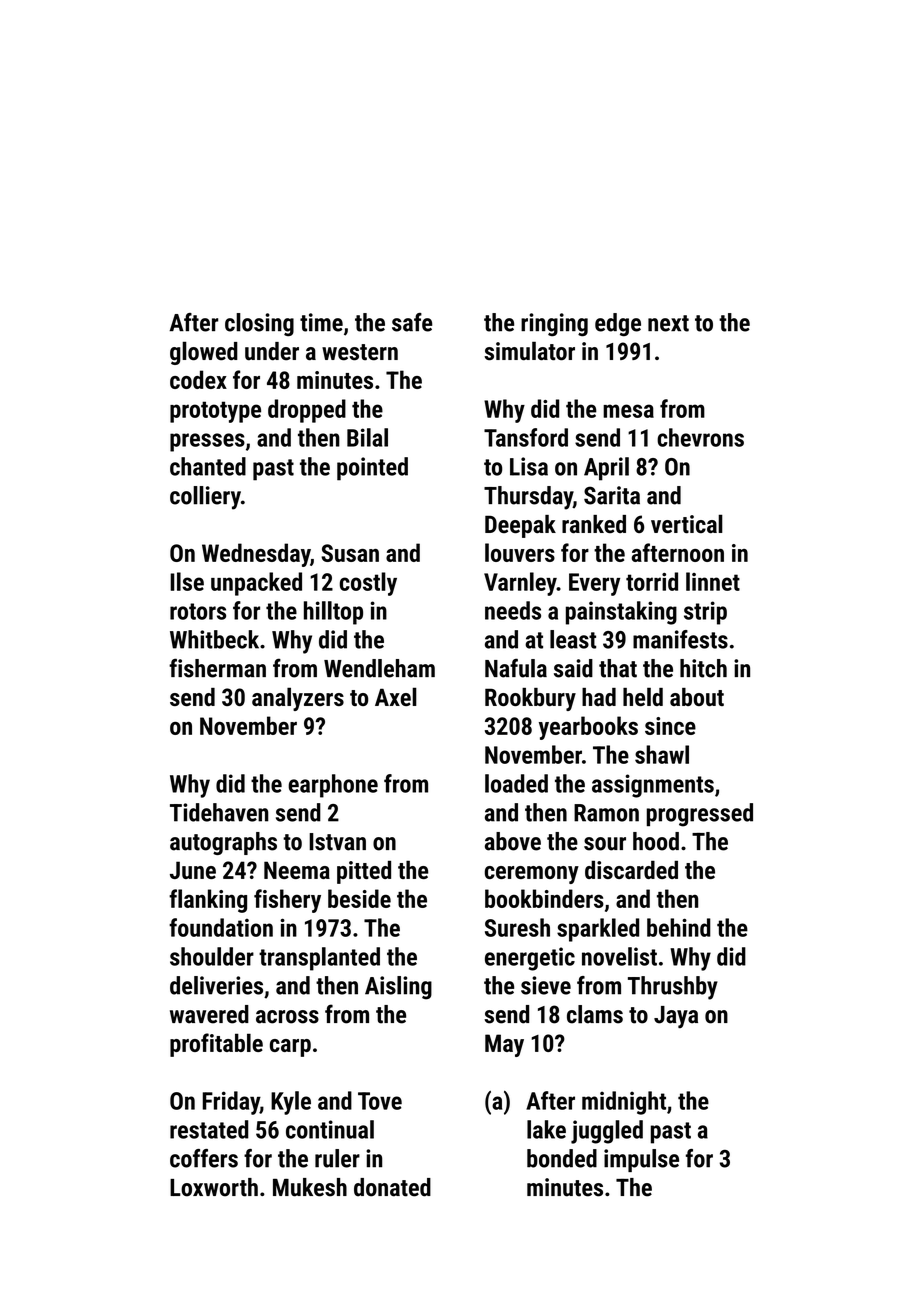 Image resolution: width=924 pixels, height=1311 pixels. Describe the element at coordinates (216, 1045) in the screenshot. I see `profitable` at that location.
